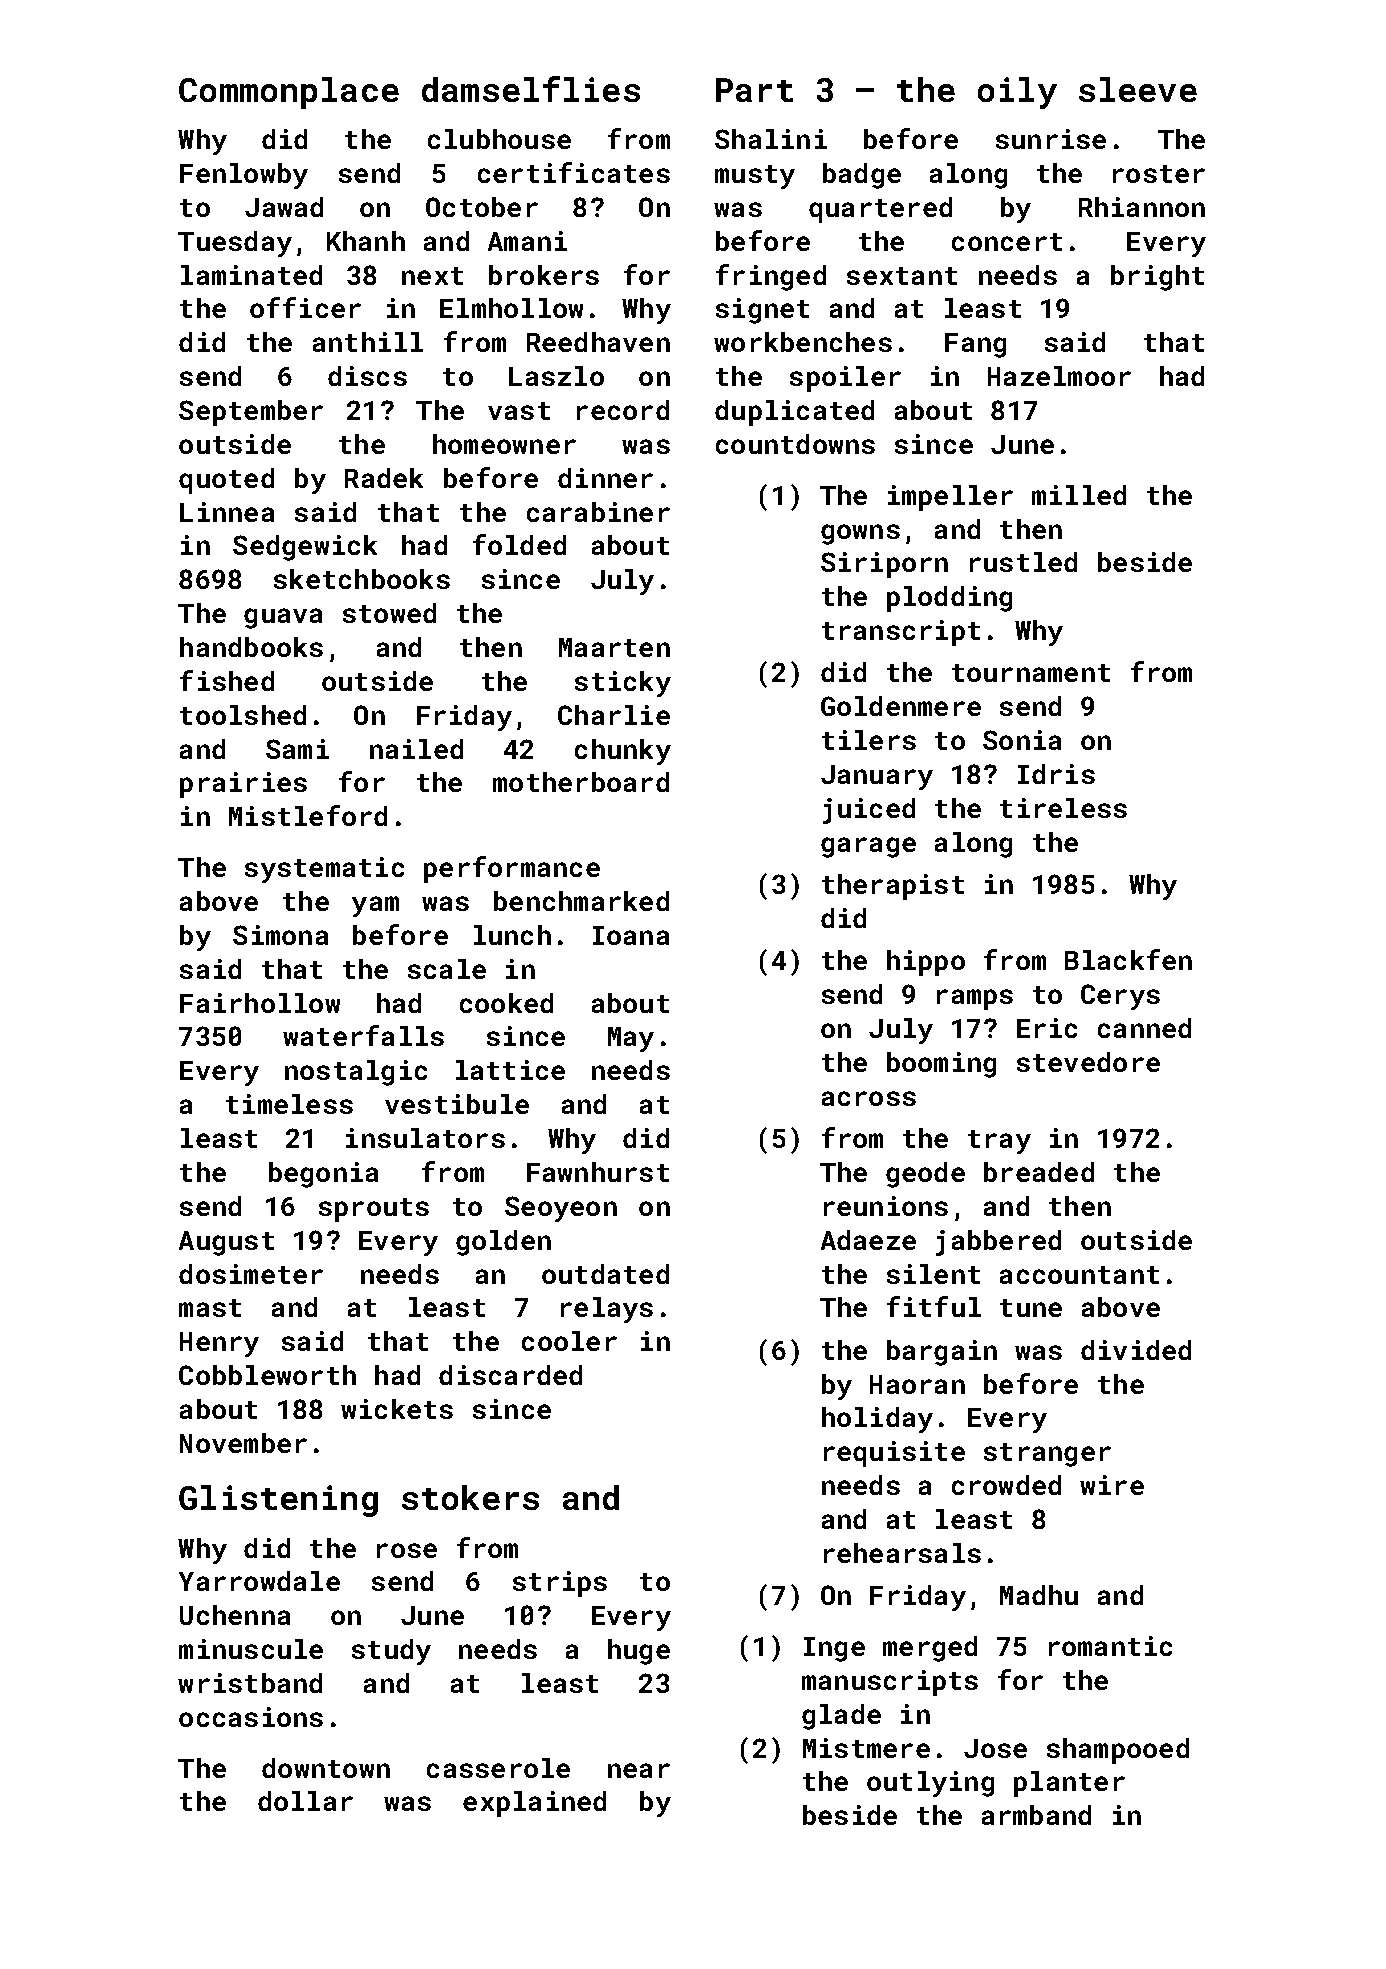 This screenshot has height=1969, width=1386. What do you see at coordinates (607, 1310) in the screenshot?
I see `relays` at bounding box center [607, 1310].
